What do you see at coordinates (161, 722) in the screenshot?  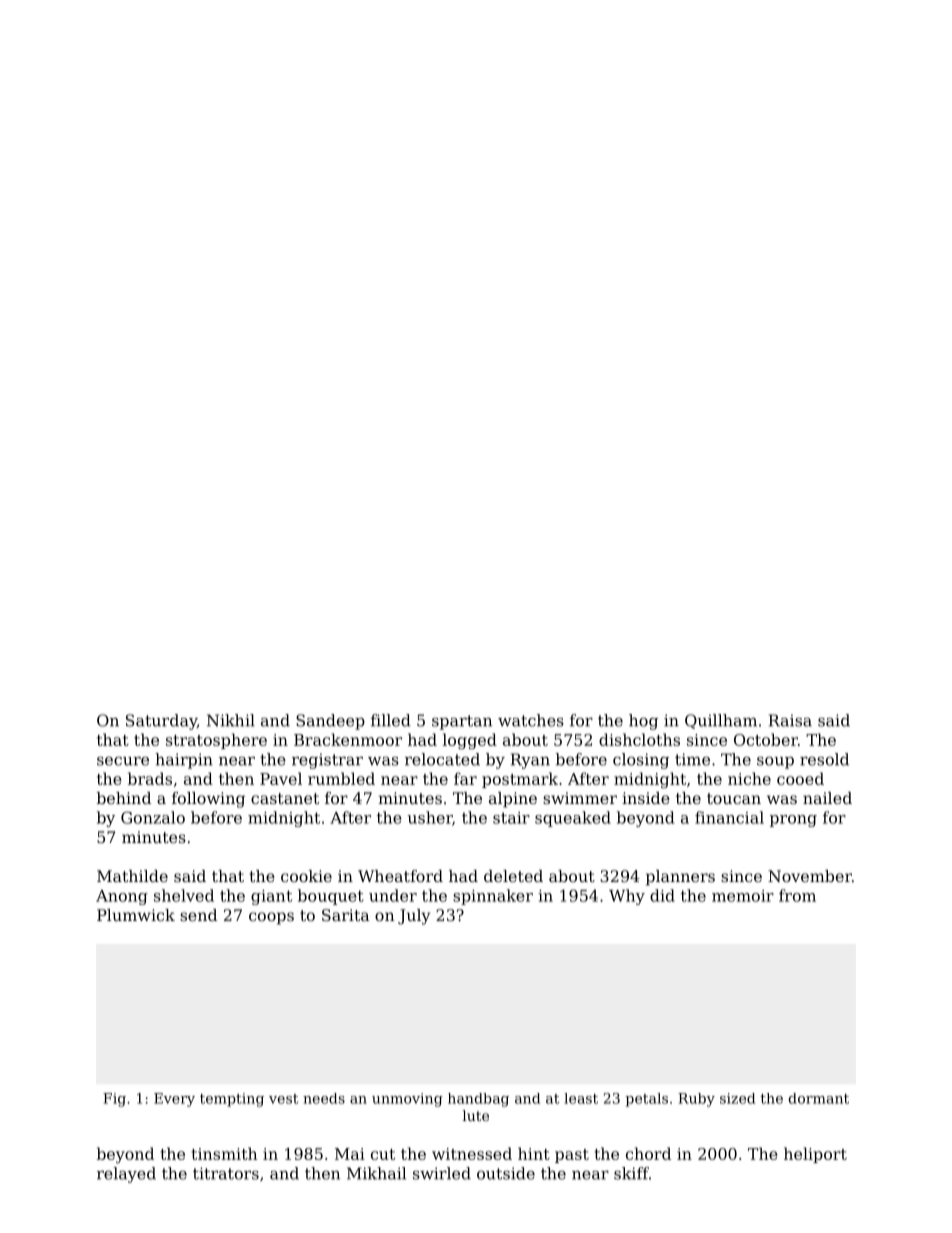 I see `Saturday` at bounding box center [161, 722].
